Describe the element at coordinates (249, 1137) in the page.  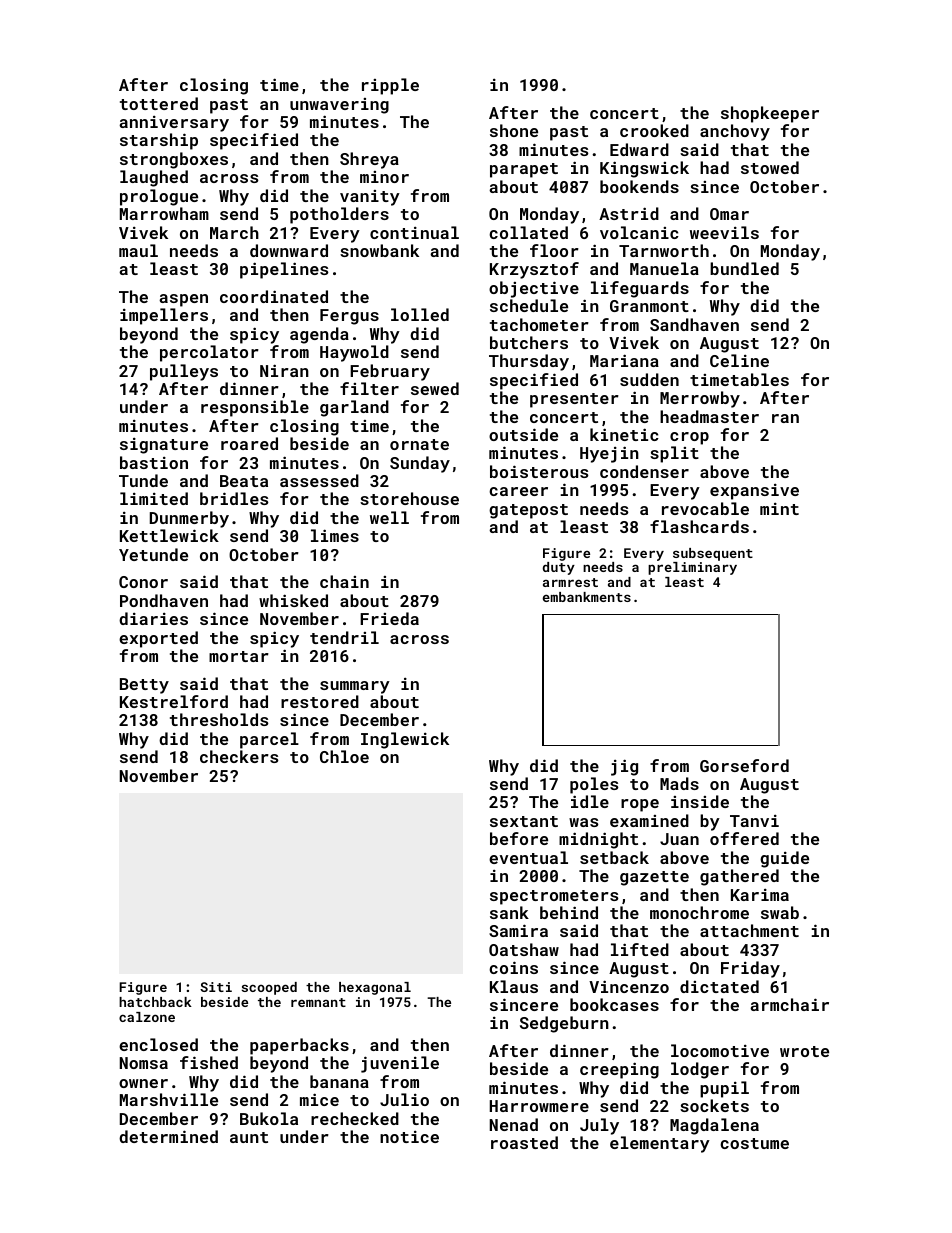
I see `aunt` at that location.
